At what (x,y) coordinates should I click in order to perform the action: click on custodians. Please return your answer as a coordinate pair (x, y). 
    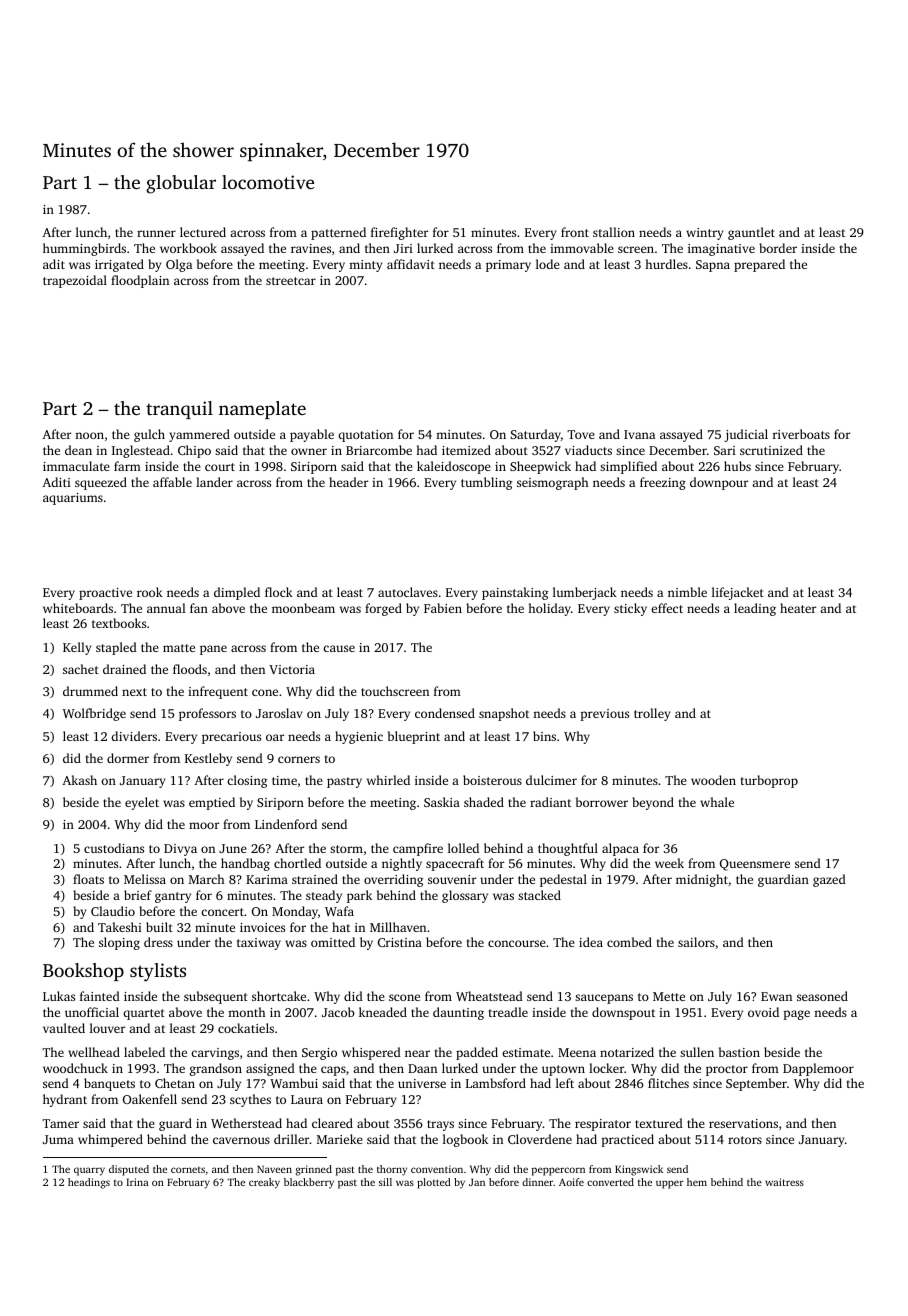
    Looking at the image, I should click on (114, 848).
